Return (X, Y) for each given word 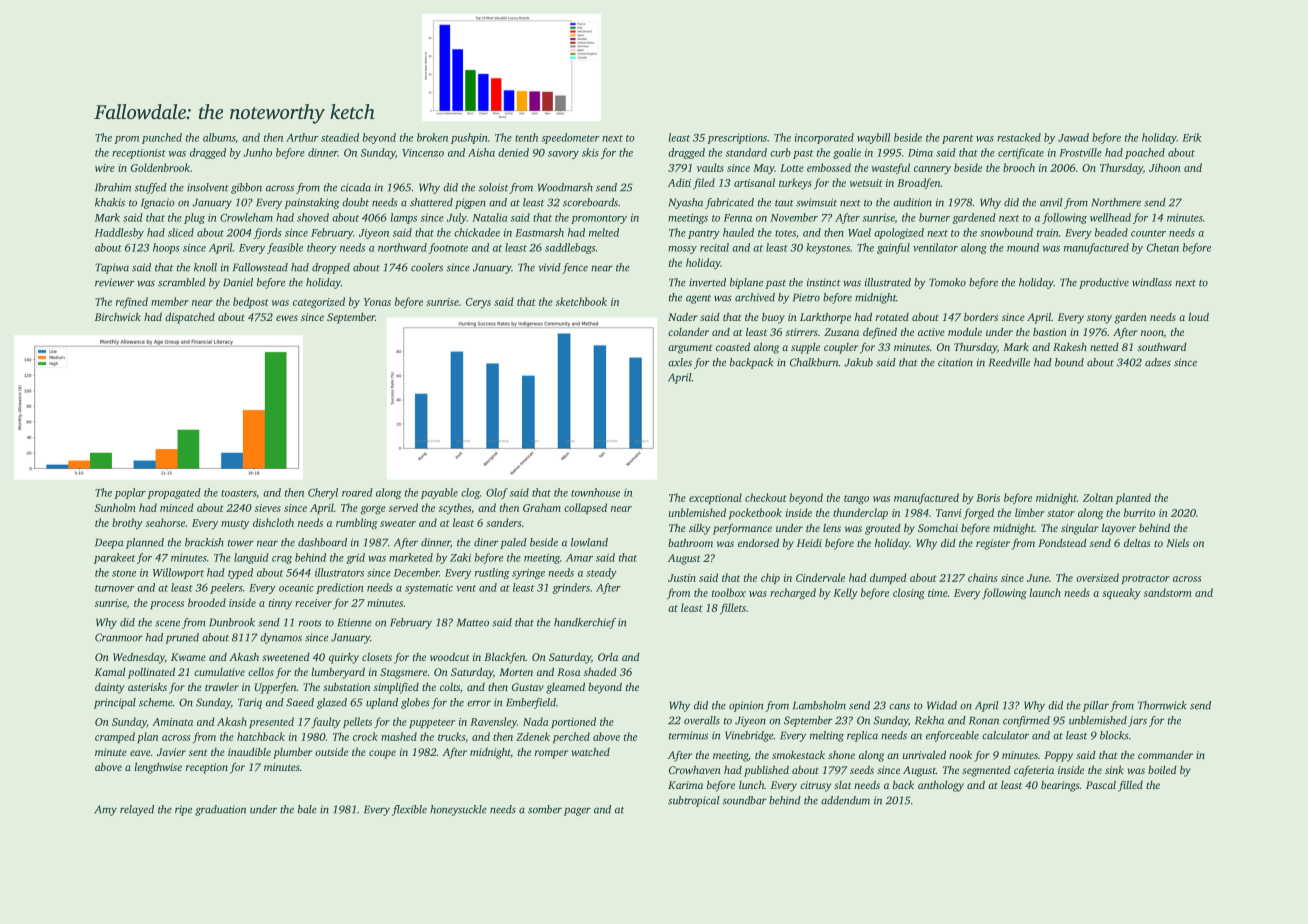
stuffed (151, 188)
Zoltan (1098, 497)
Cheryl (323, 493)
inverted (707, 282)
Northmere (1116, 202)
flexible (409, 810)
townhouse (595, 492)
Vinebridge (749, 736)
